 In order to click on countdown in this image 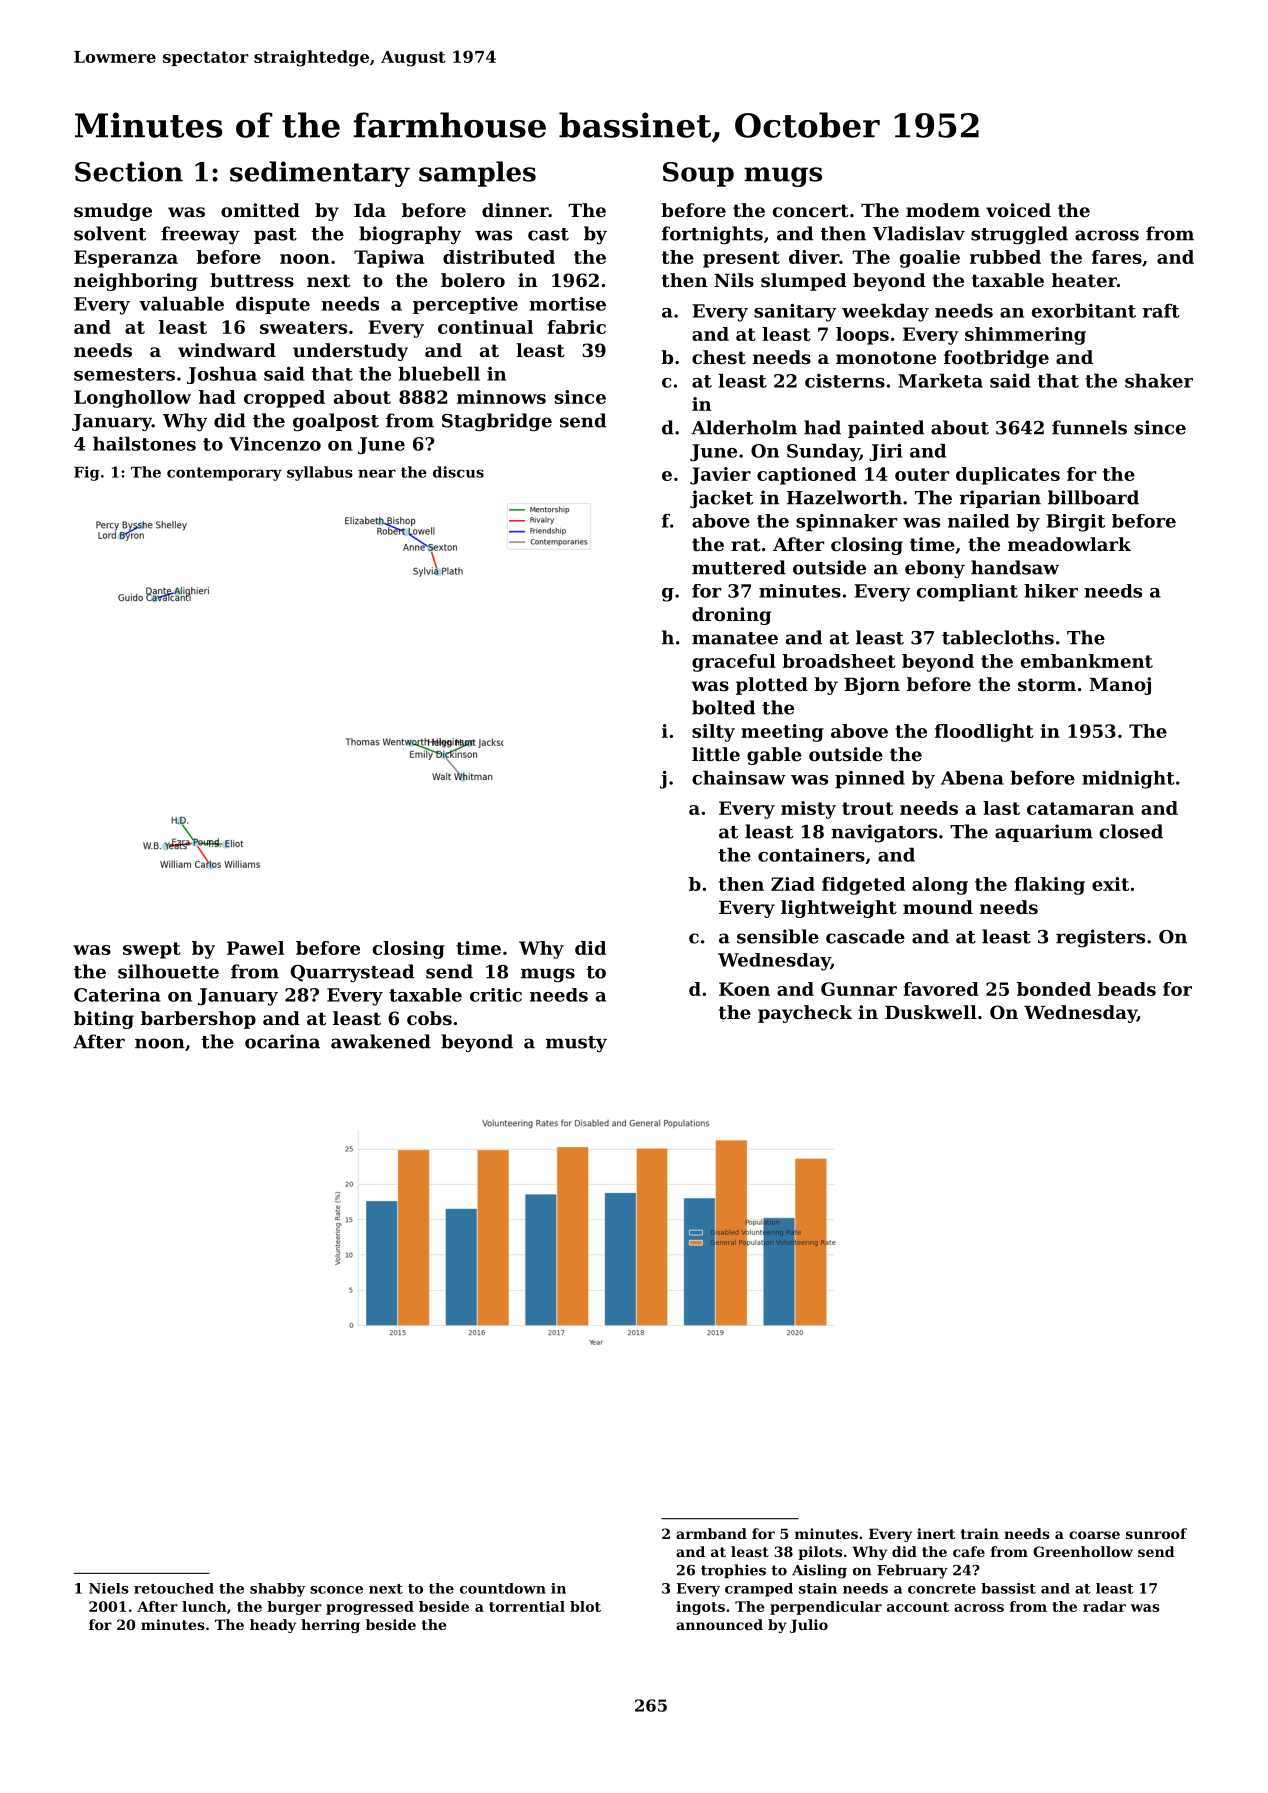, I will do `click(503, 1588)`.
